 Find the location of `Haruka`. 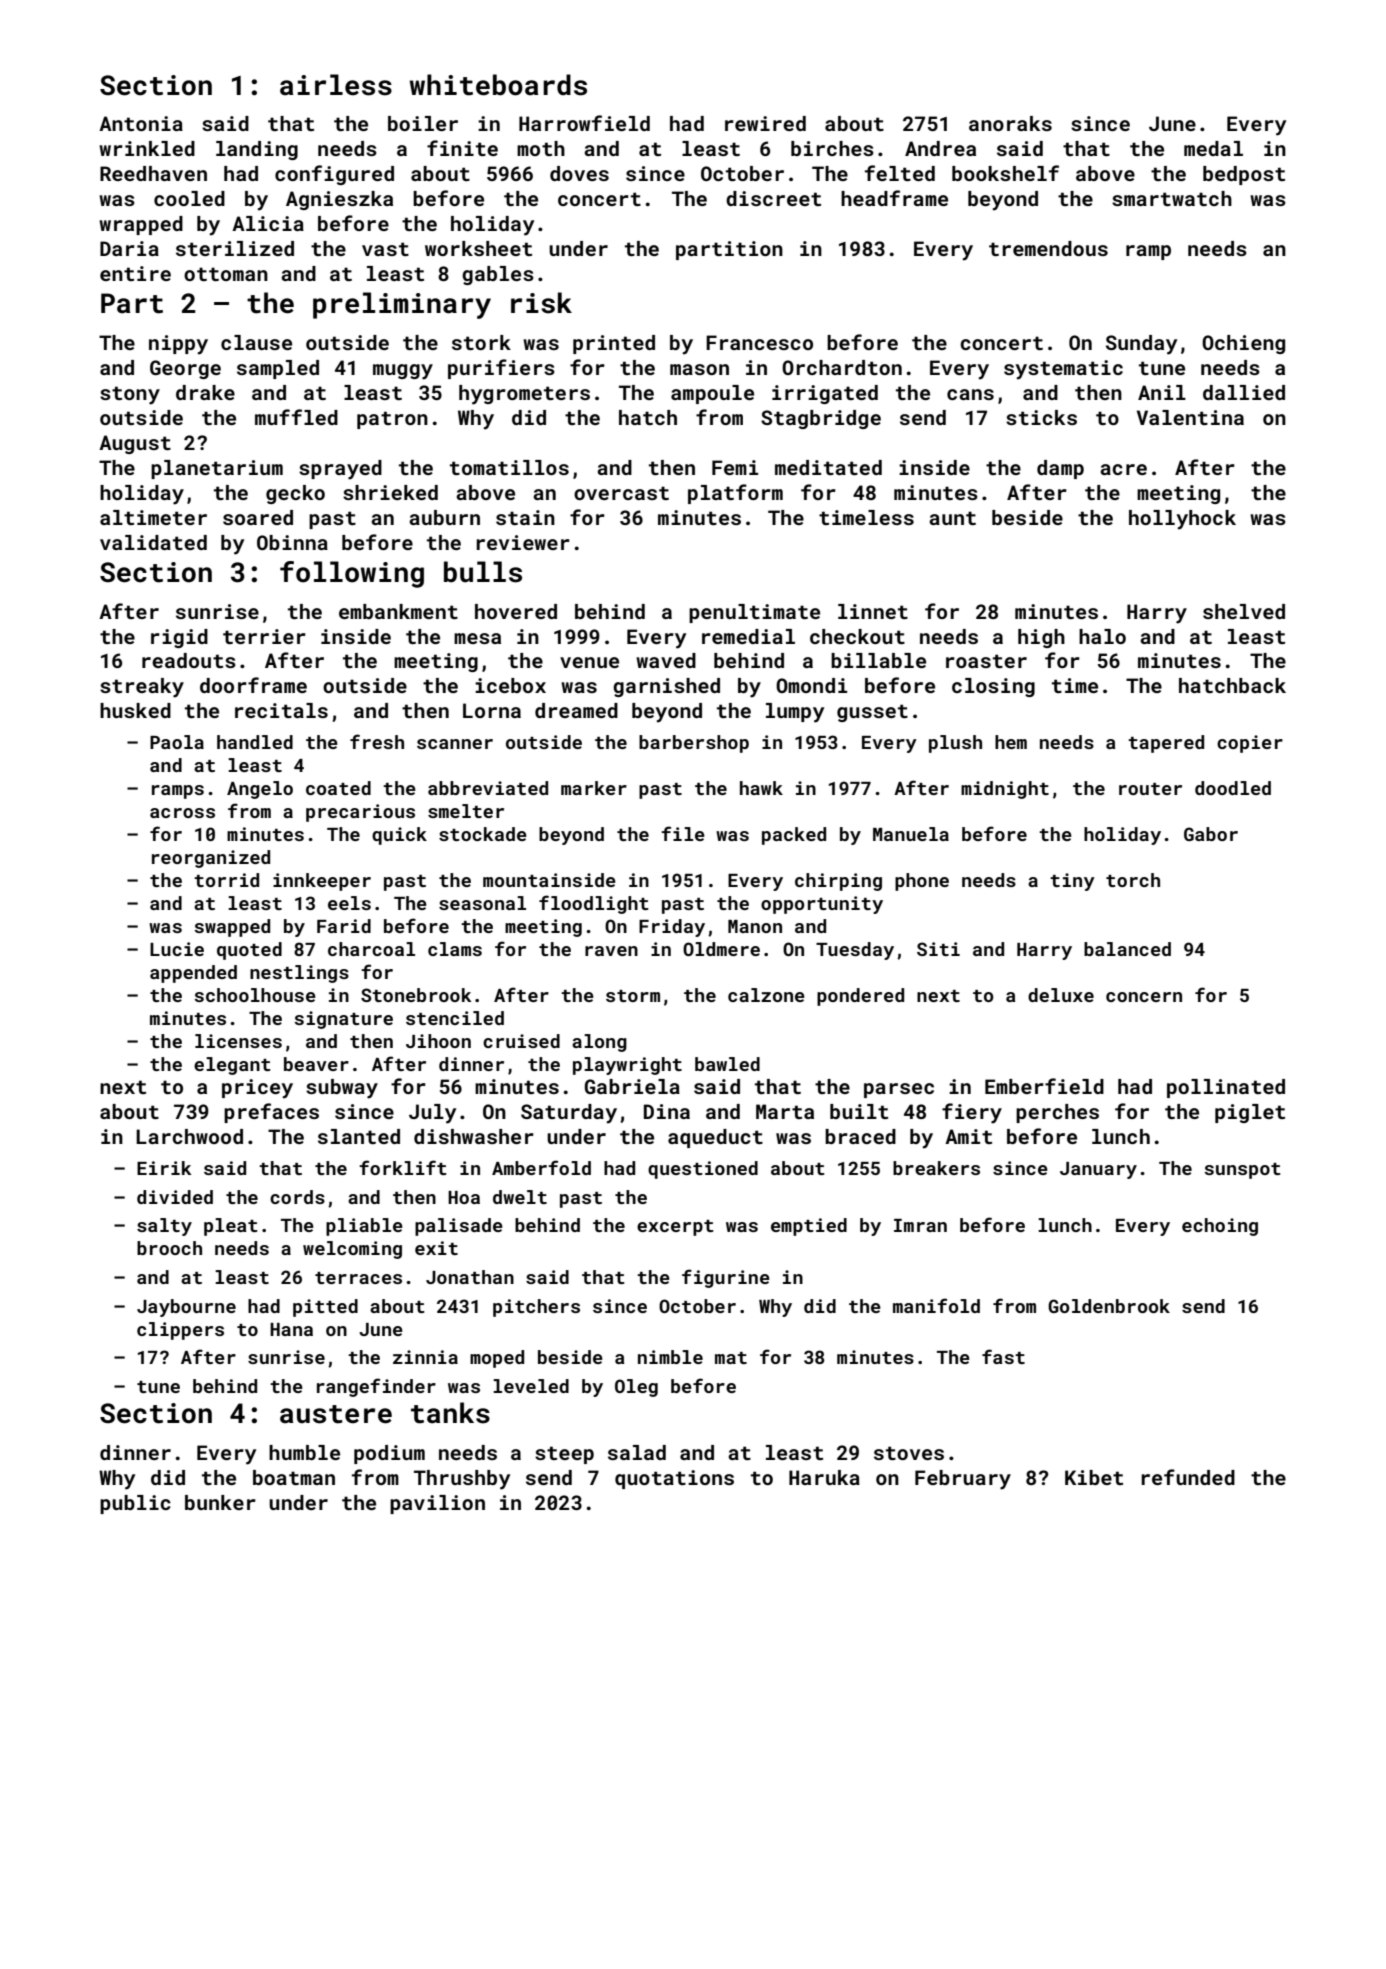

Haruka is located at coordinates (824, 1477).
